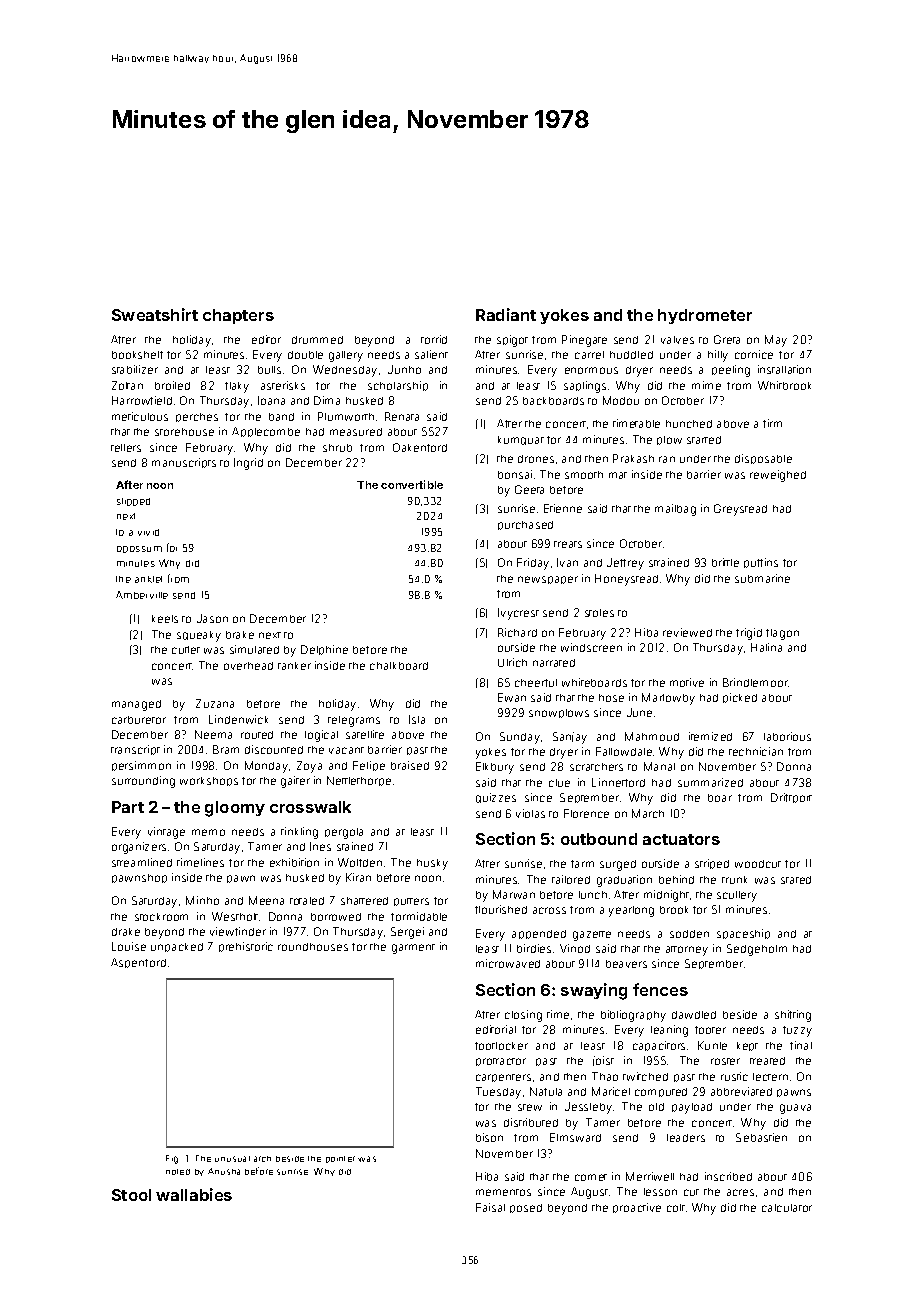 The height and width of the page is (1308, 924). Describe the element at coordinates (431, 354) in the page. I see `salient` at that location.
